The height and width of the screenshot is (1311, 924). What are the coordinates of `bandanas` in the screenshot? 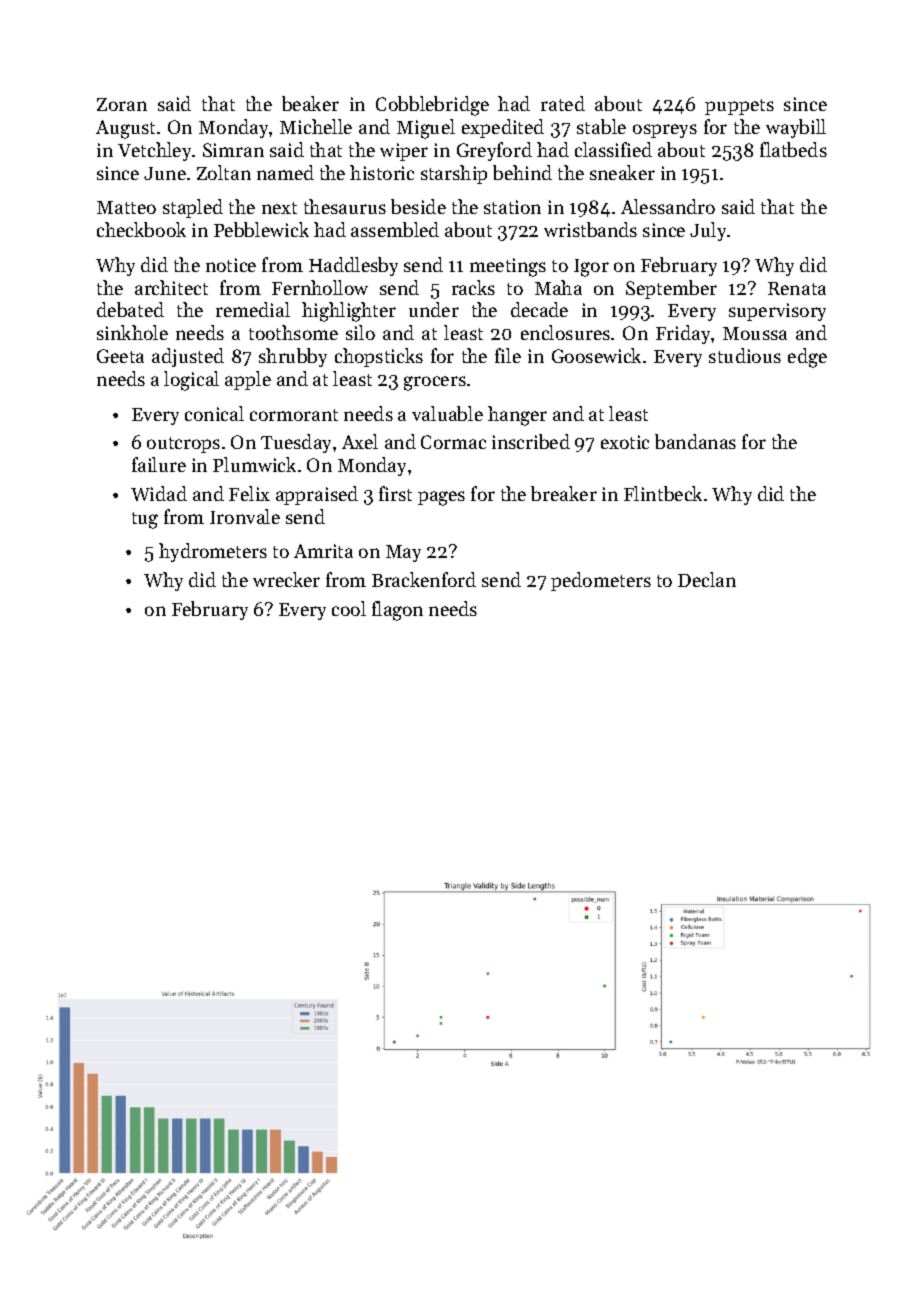 It's located at (695, 441).
